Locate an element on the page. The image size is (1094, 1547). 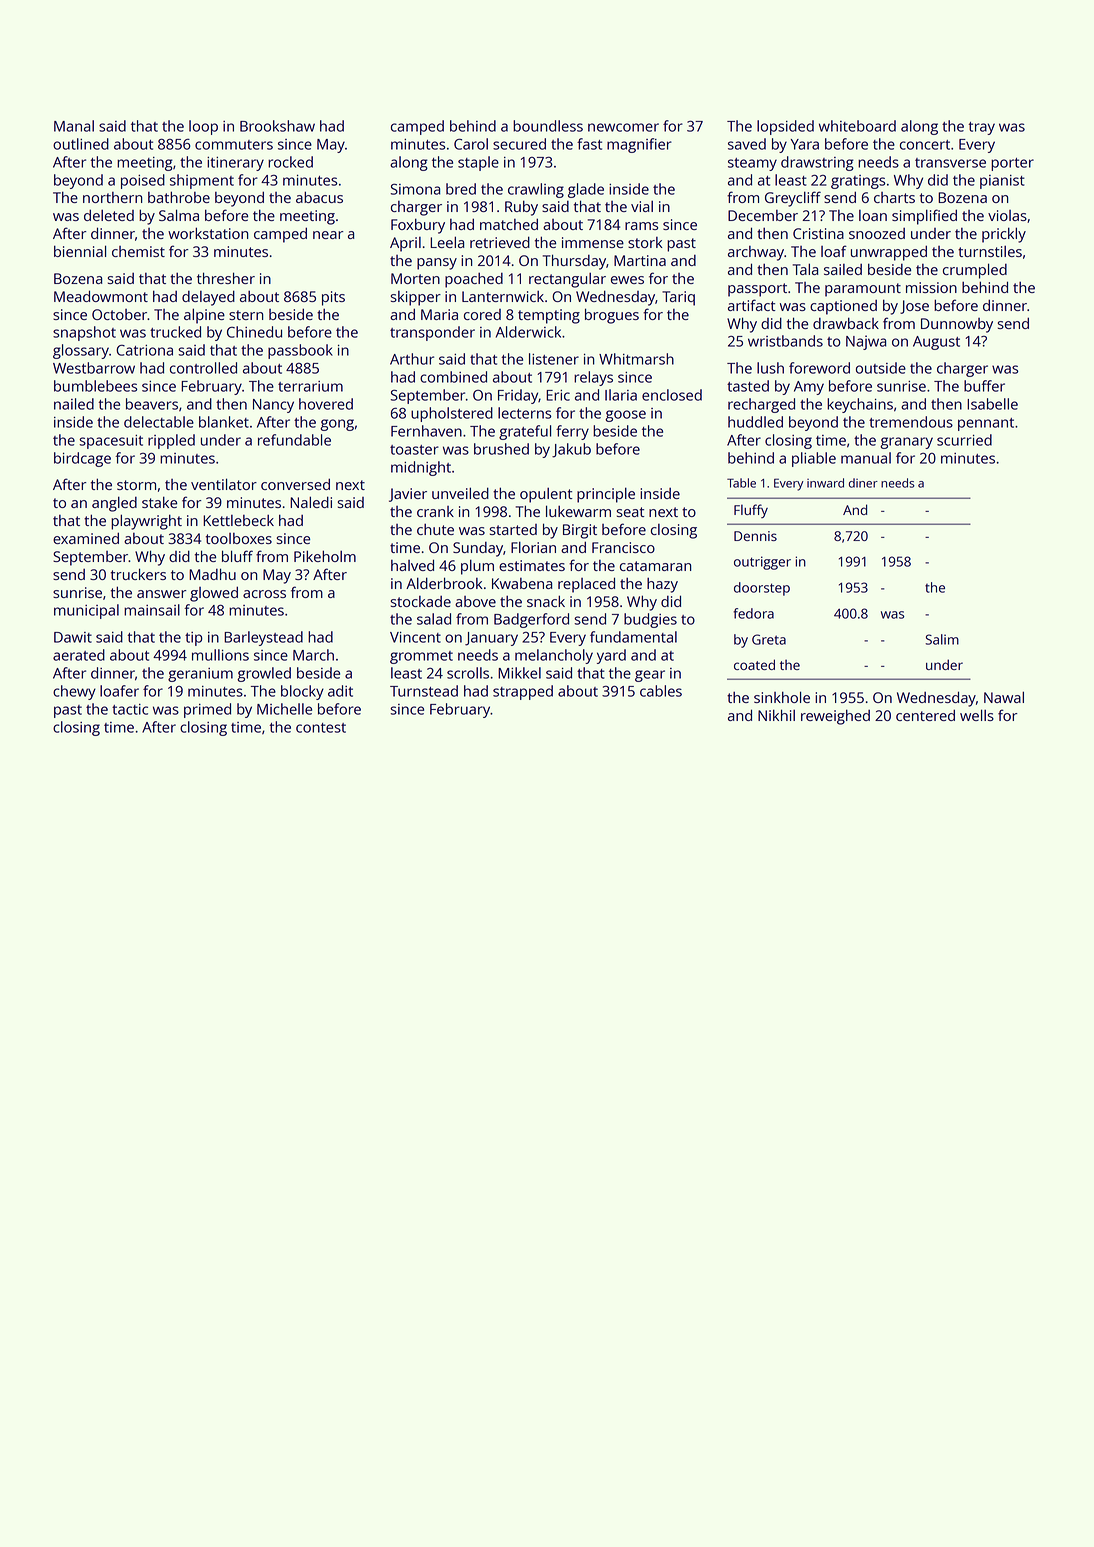
aerated is located at coordinates (79, 655).
